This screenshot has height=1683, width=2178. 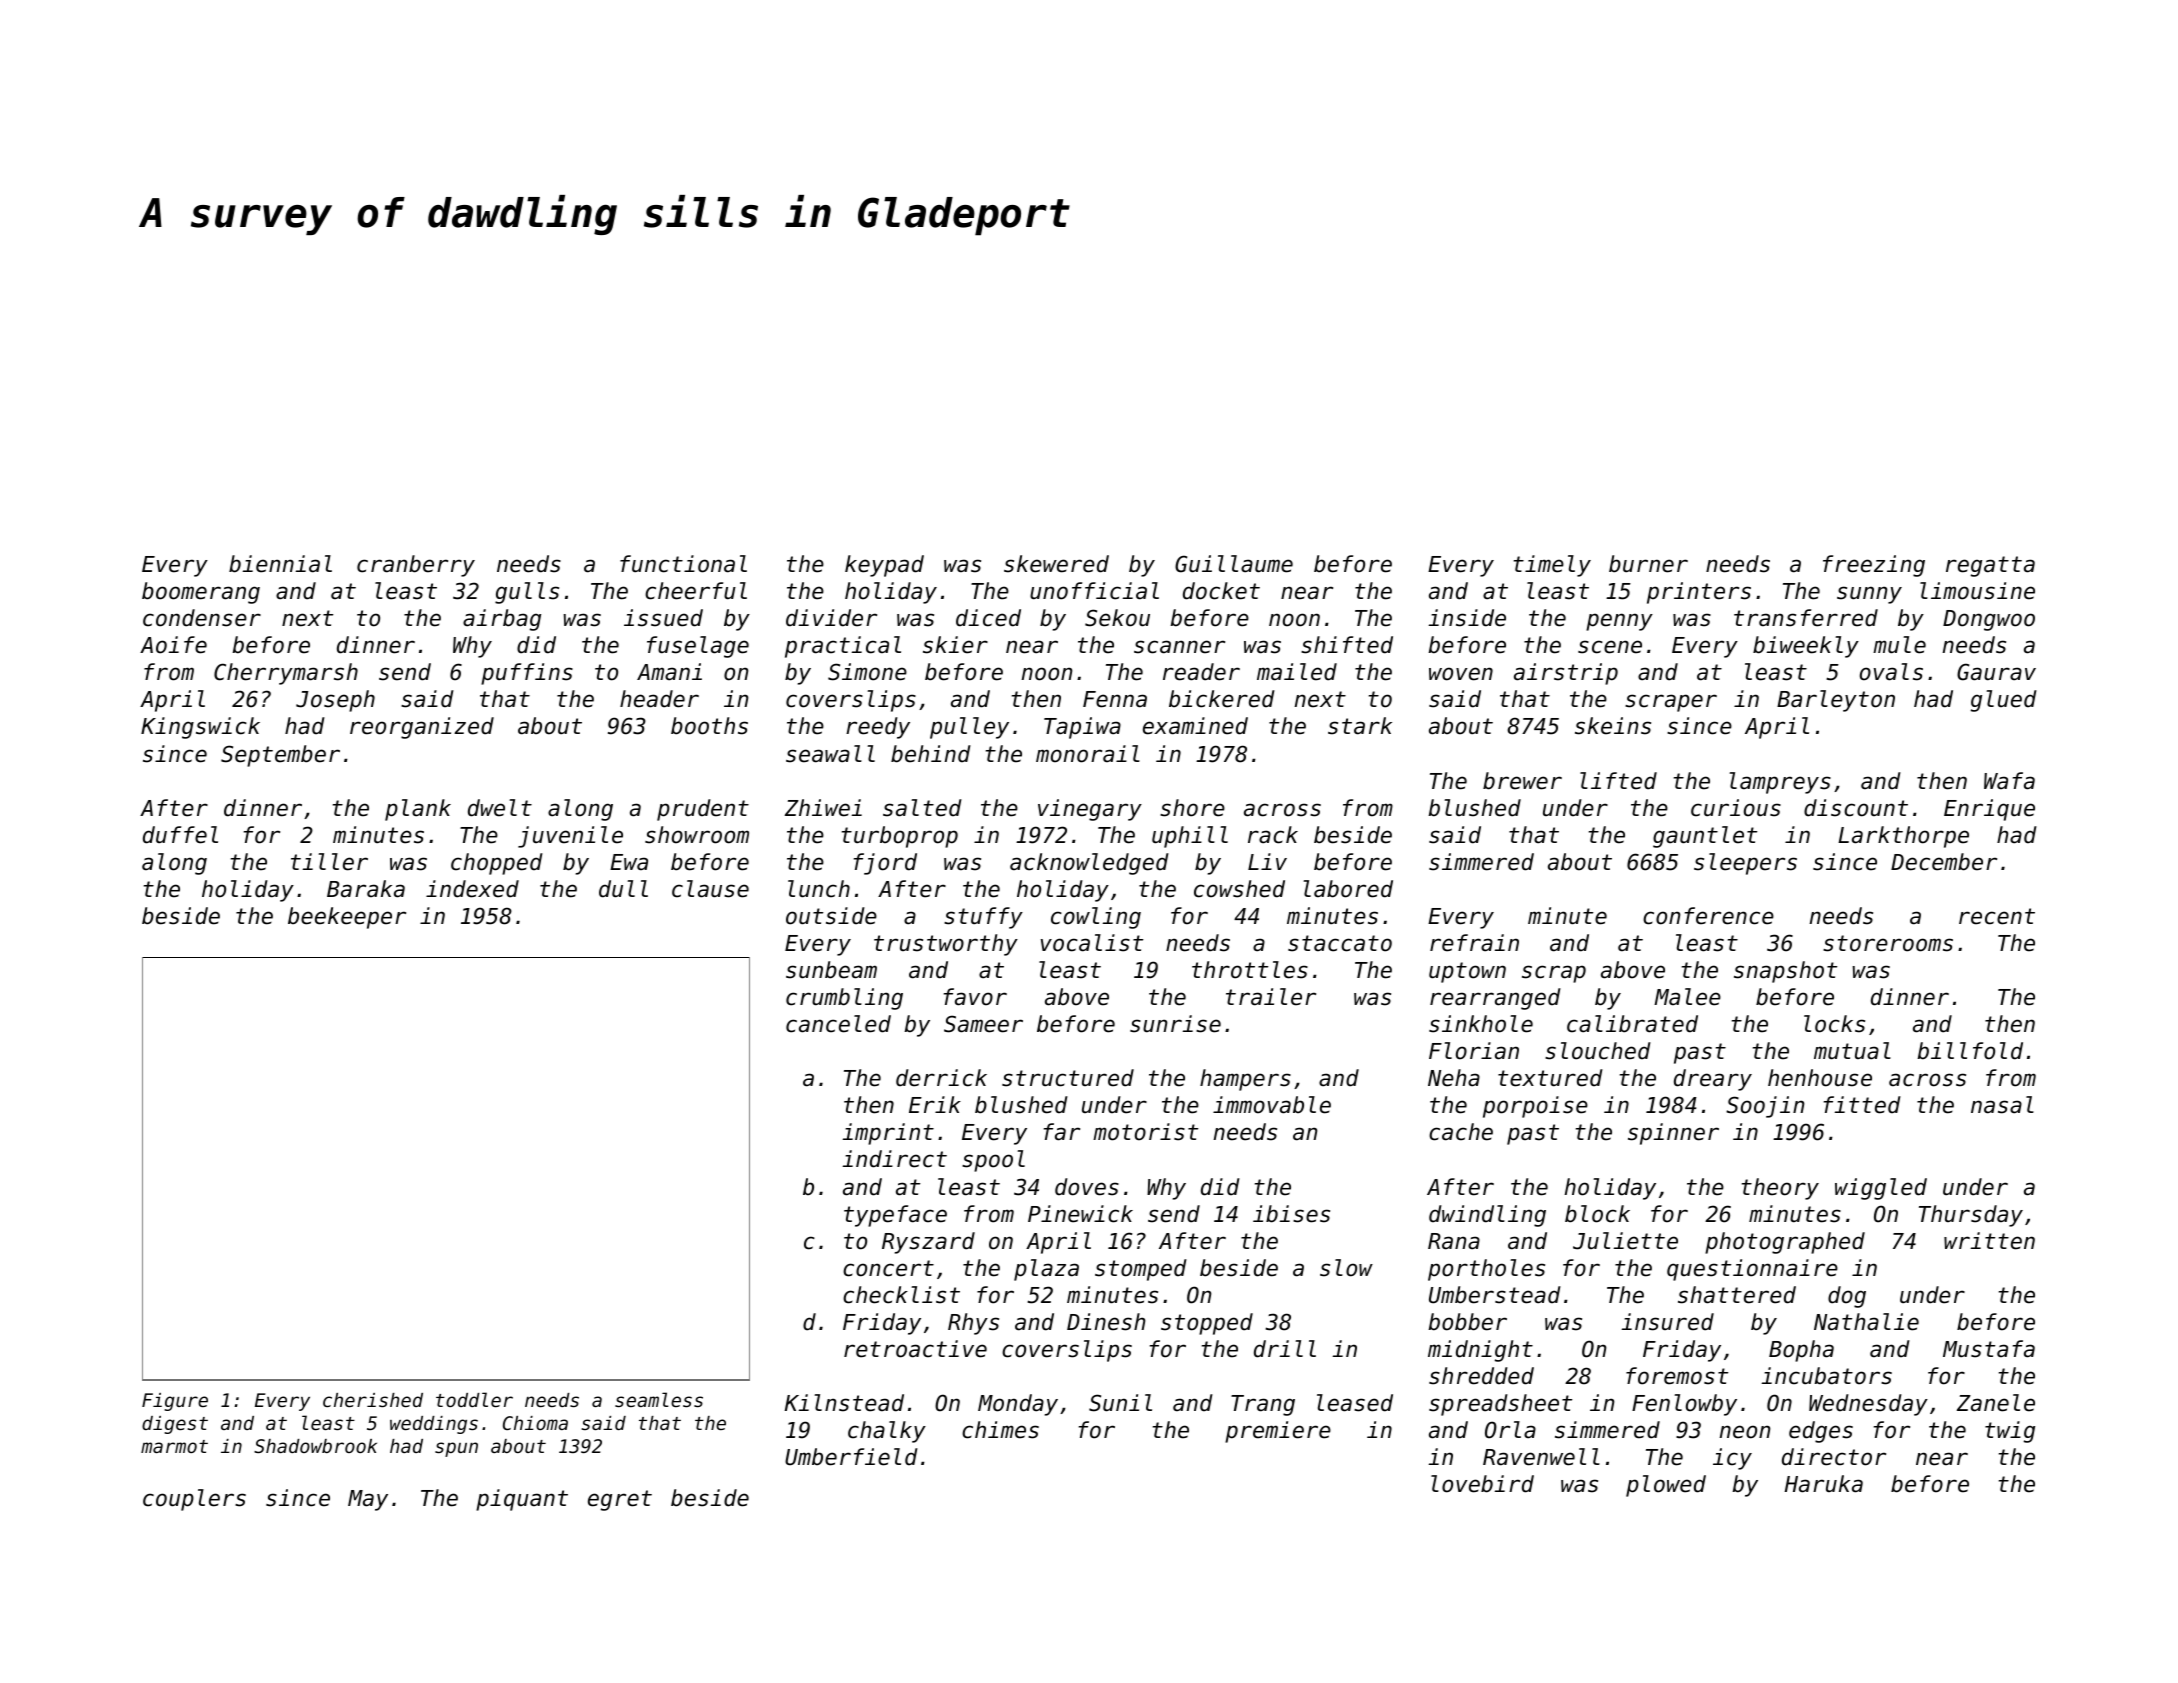 What do you see at coordinates (703, 810) in the screenshot?
I see `prudent` at bounding box center [703, 810].
